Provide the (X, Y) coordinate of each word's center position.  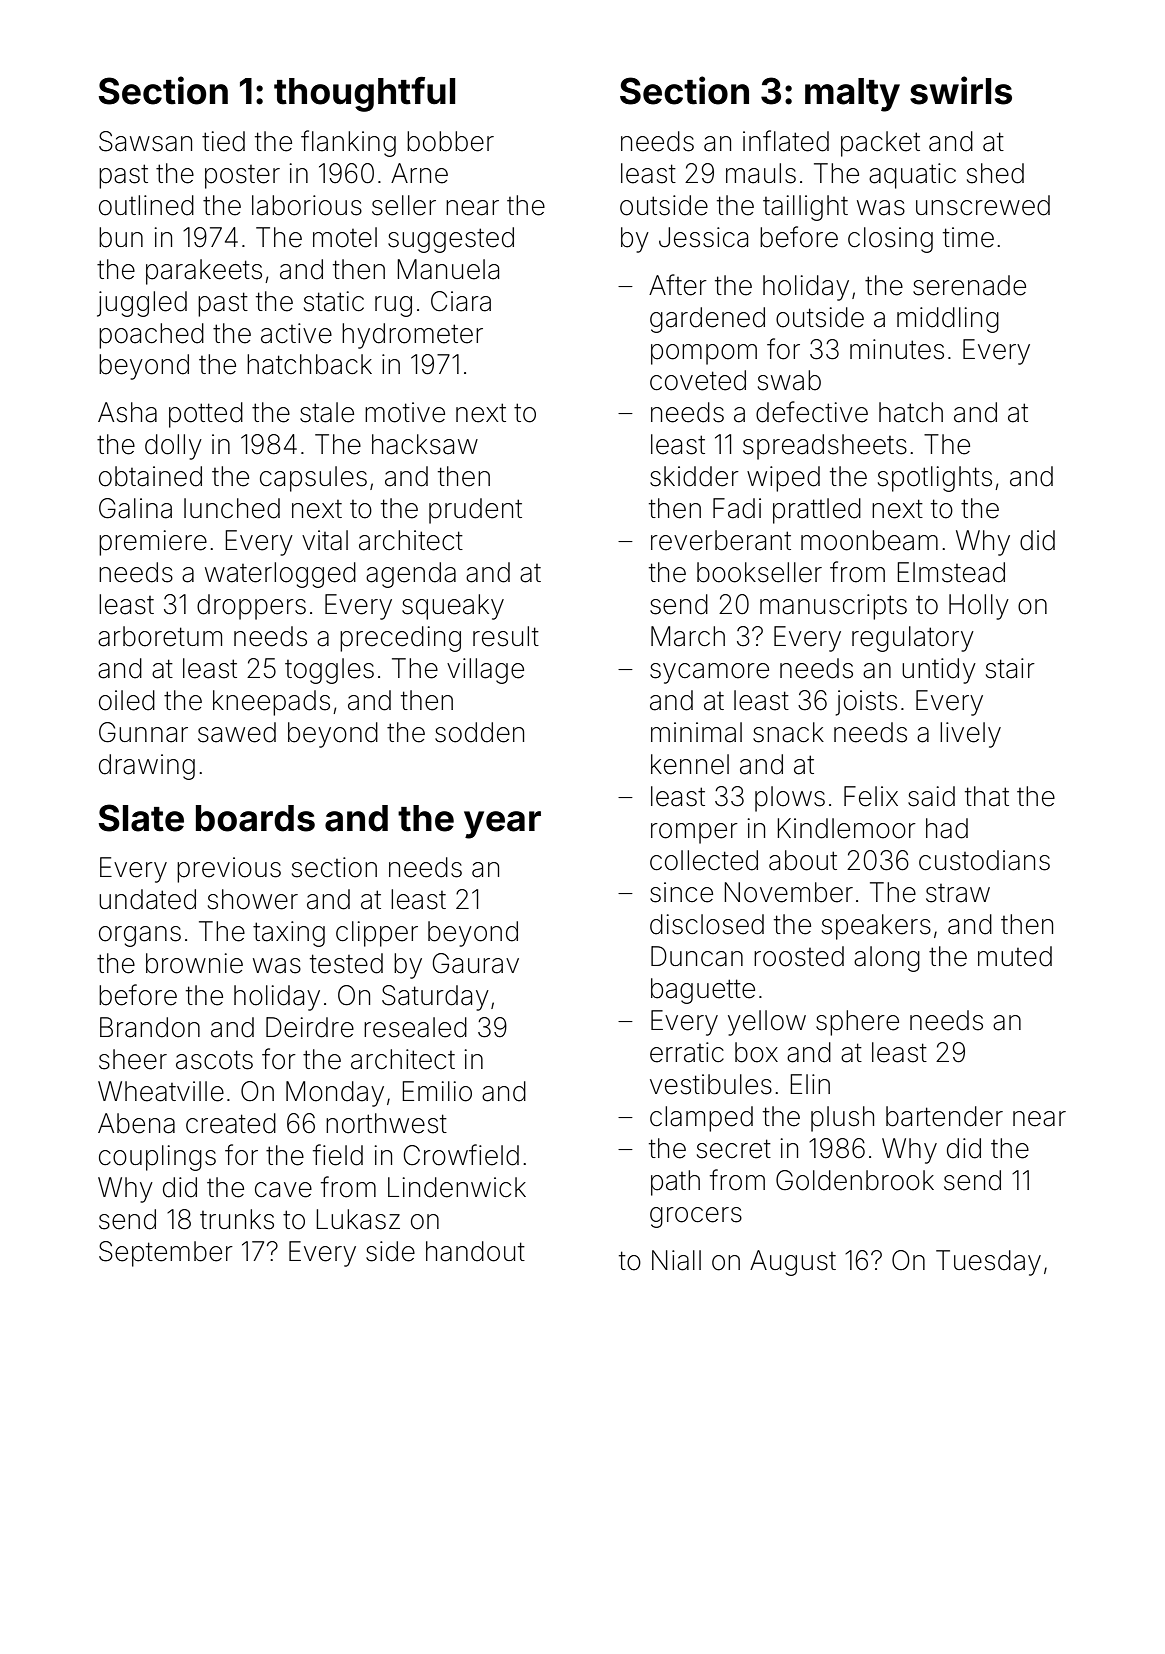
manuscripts (833, 607)
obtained (150, 476)
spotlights (935, 479)
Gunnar (143, 732)
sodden (479, 732)
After (678, 285)
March (688, 636)
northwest (386, 1123)
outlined (146, 205)
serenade (969, 285)
